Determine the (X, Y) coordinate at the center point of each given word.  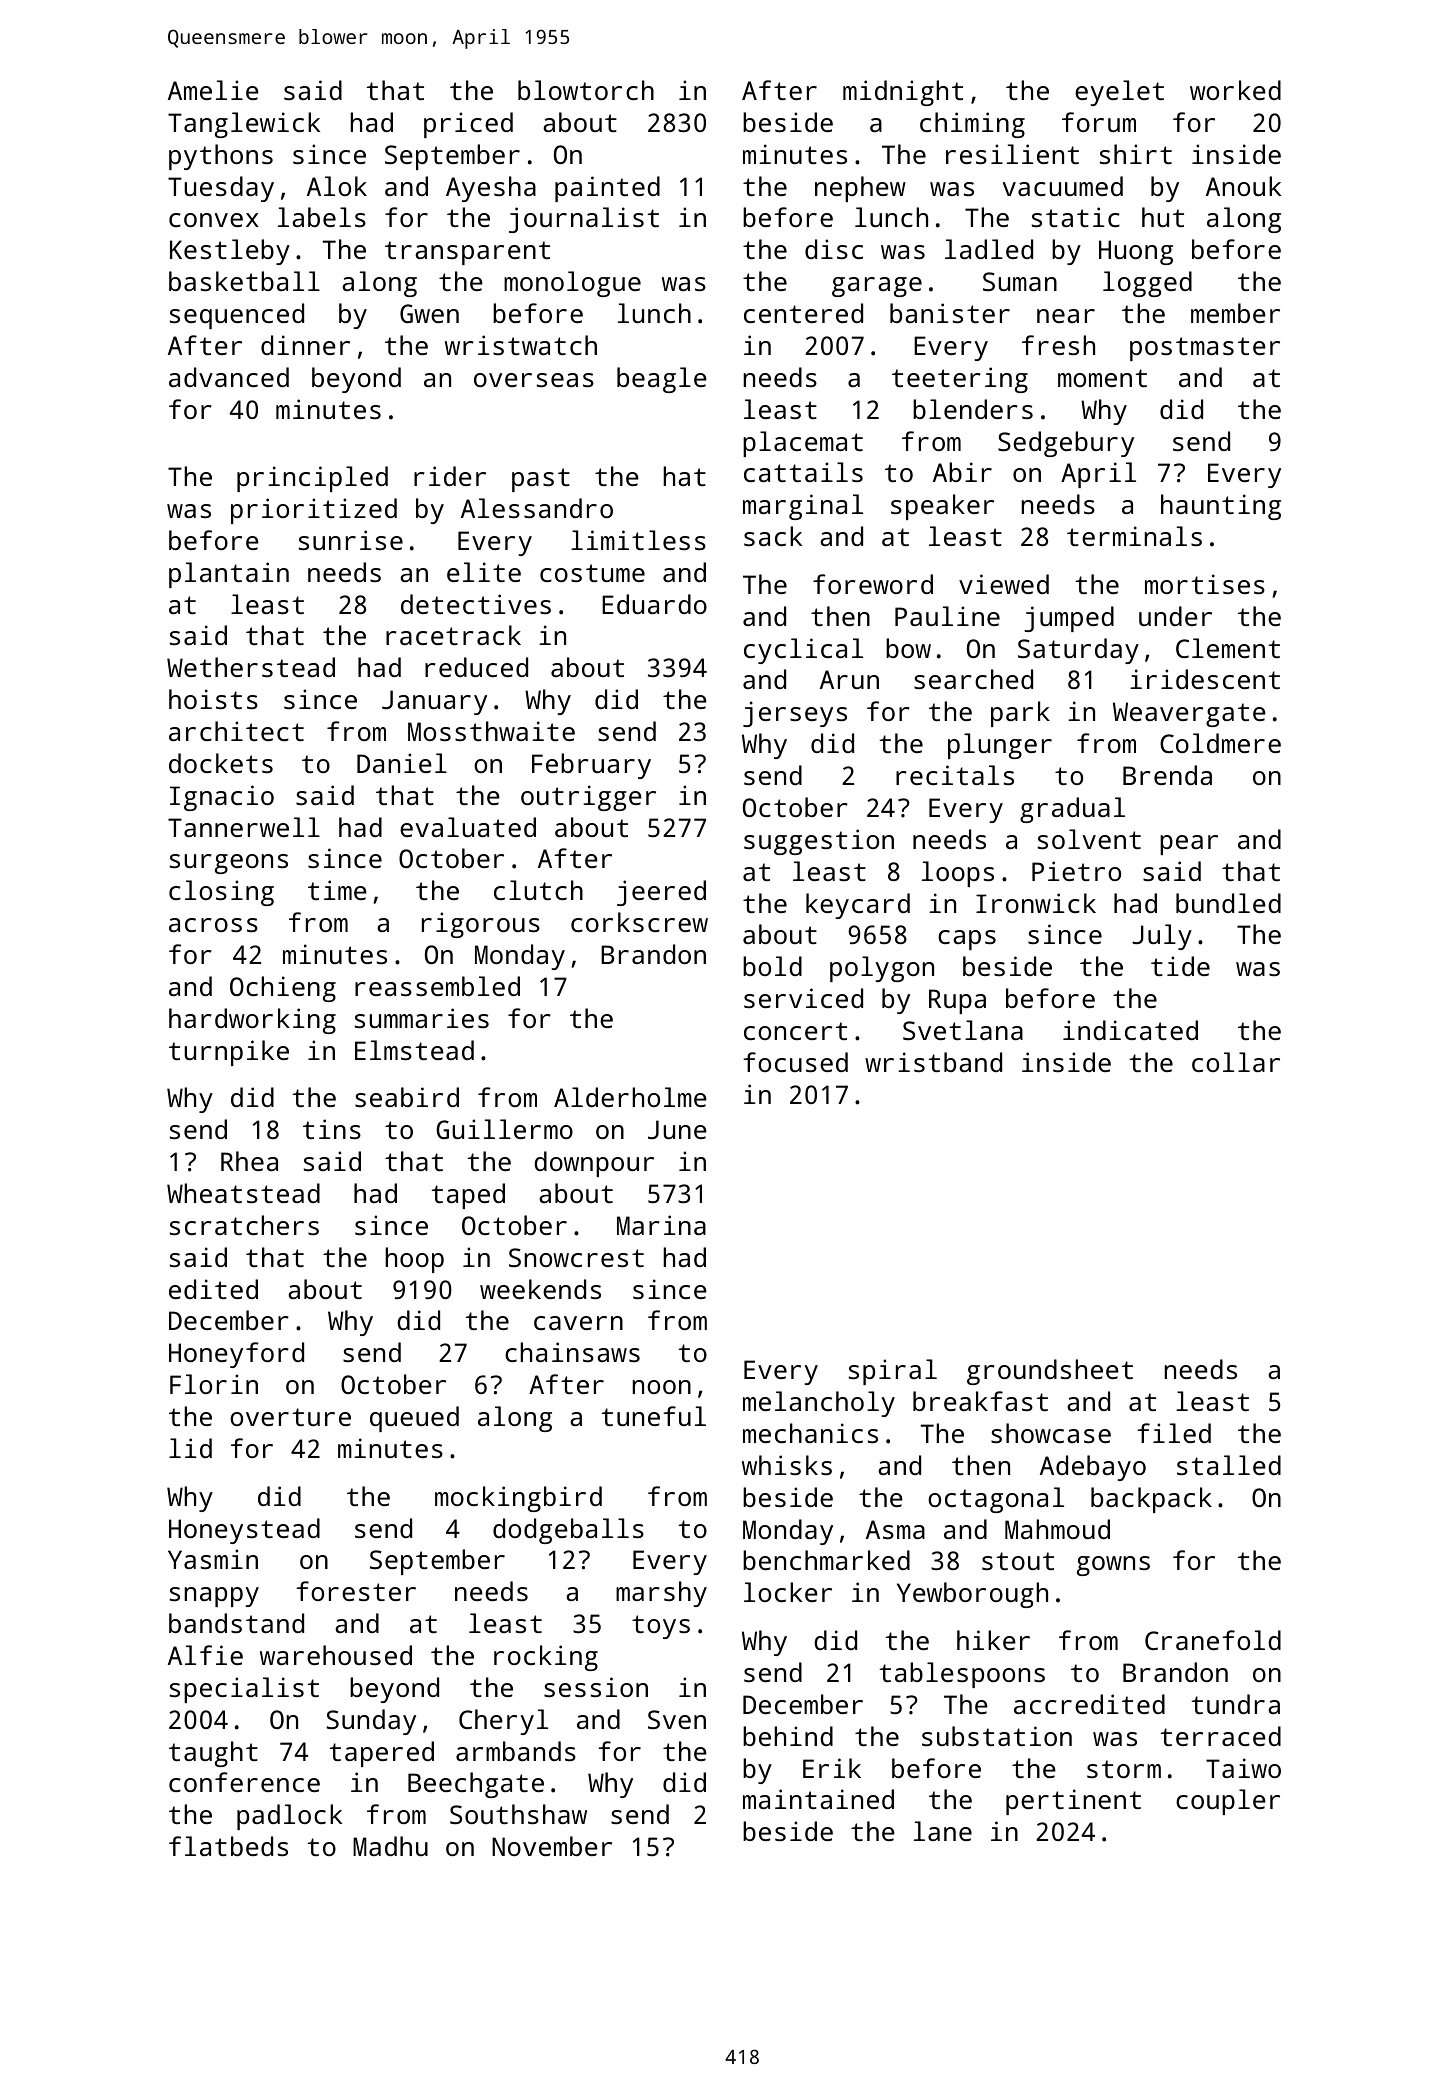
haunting (1221, 507)
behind (788, 1736)
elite (484, 572)
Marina (661, 1225)
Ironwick (1036, 903)
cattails (803, 472)
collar (1236, 1062)
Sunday (371, 1722)
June (677, 1129)
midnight (903, 93)
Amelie (213, 90)
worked (1235, 90)
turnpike (229, 1053)
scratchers (244, 1225)
